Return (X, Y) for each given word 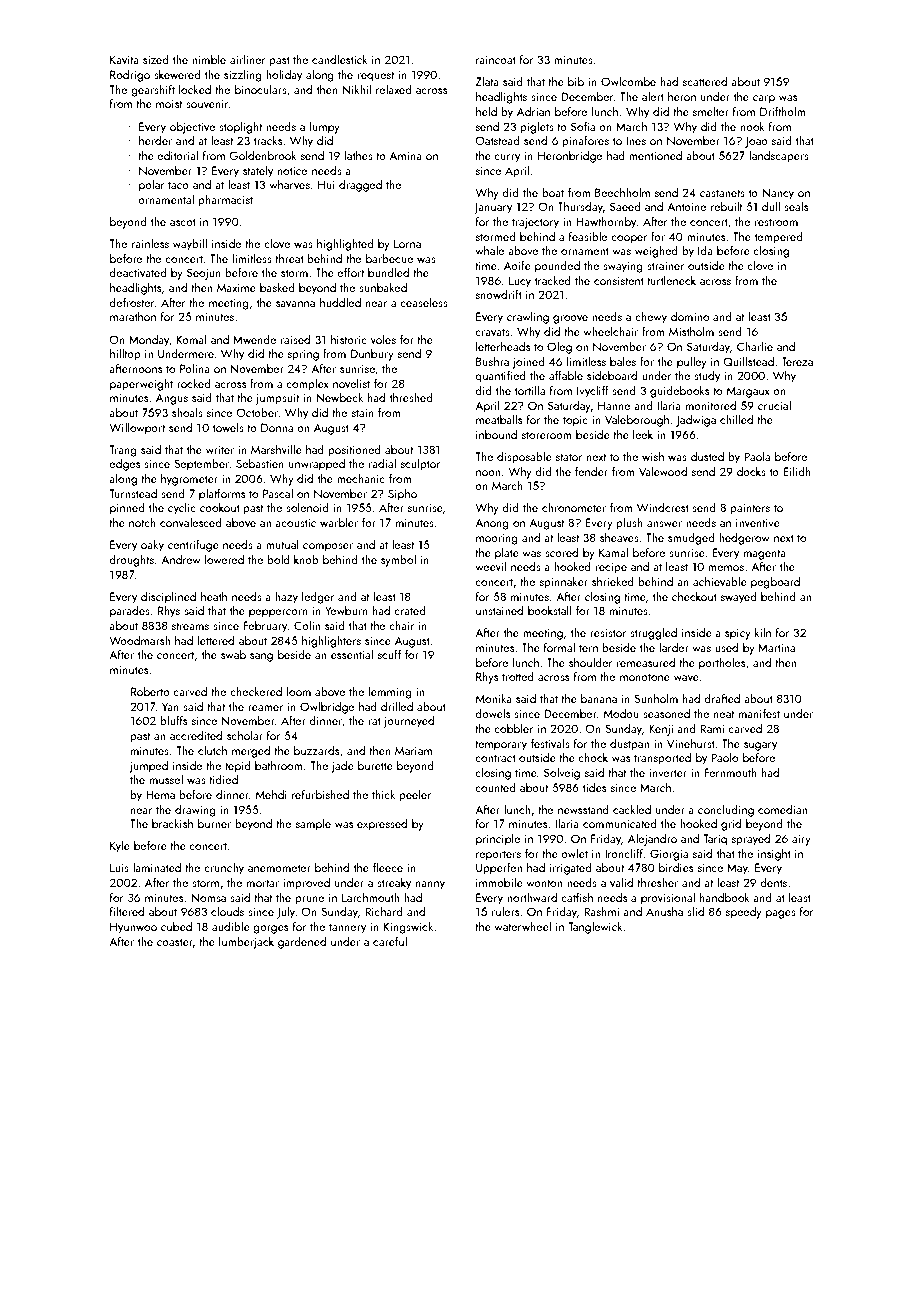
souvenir (207, 103)
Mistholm (691, 331)
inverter (668, 772)
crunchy (224, 869)
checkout (694, 596)
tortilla (530, 390)
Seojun (204, 274)
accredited (196, 735)
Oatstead (497, 140)
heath (214, 596)
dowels (492, 713)
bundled (388, 272)
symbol (398, 560)
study (707, 376)
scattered (705, 81)
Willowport (137, 428)
